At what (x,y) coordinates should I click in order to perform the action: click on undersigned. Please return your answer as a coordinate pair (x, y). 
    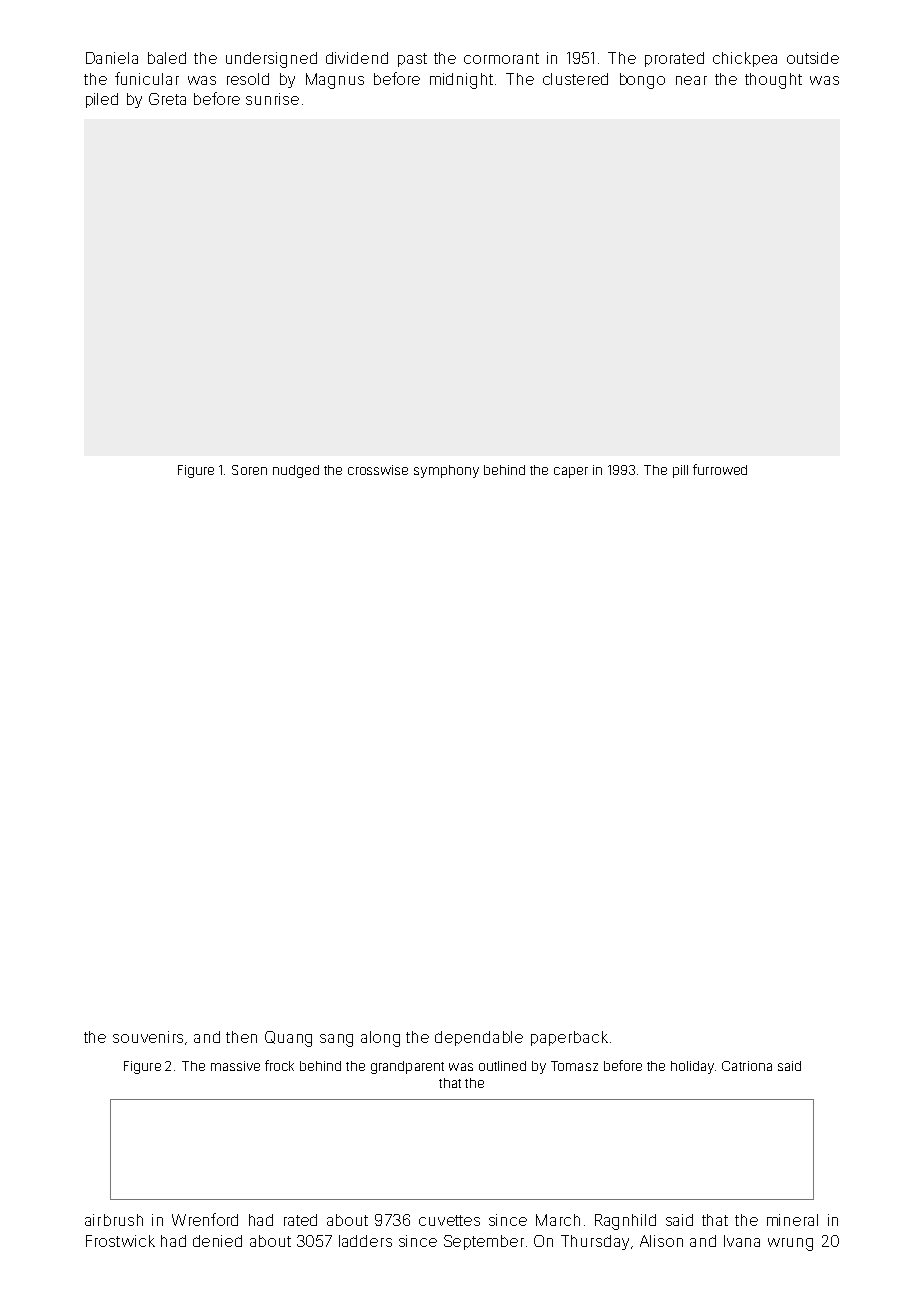
    Looking at the image, I should click on (271, 60).
